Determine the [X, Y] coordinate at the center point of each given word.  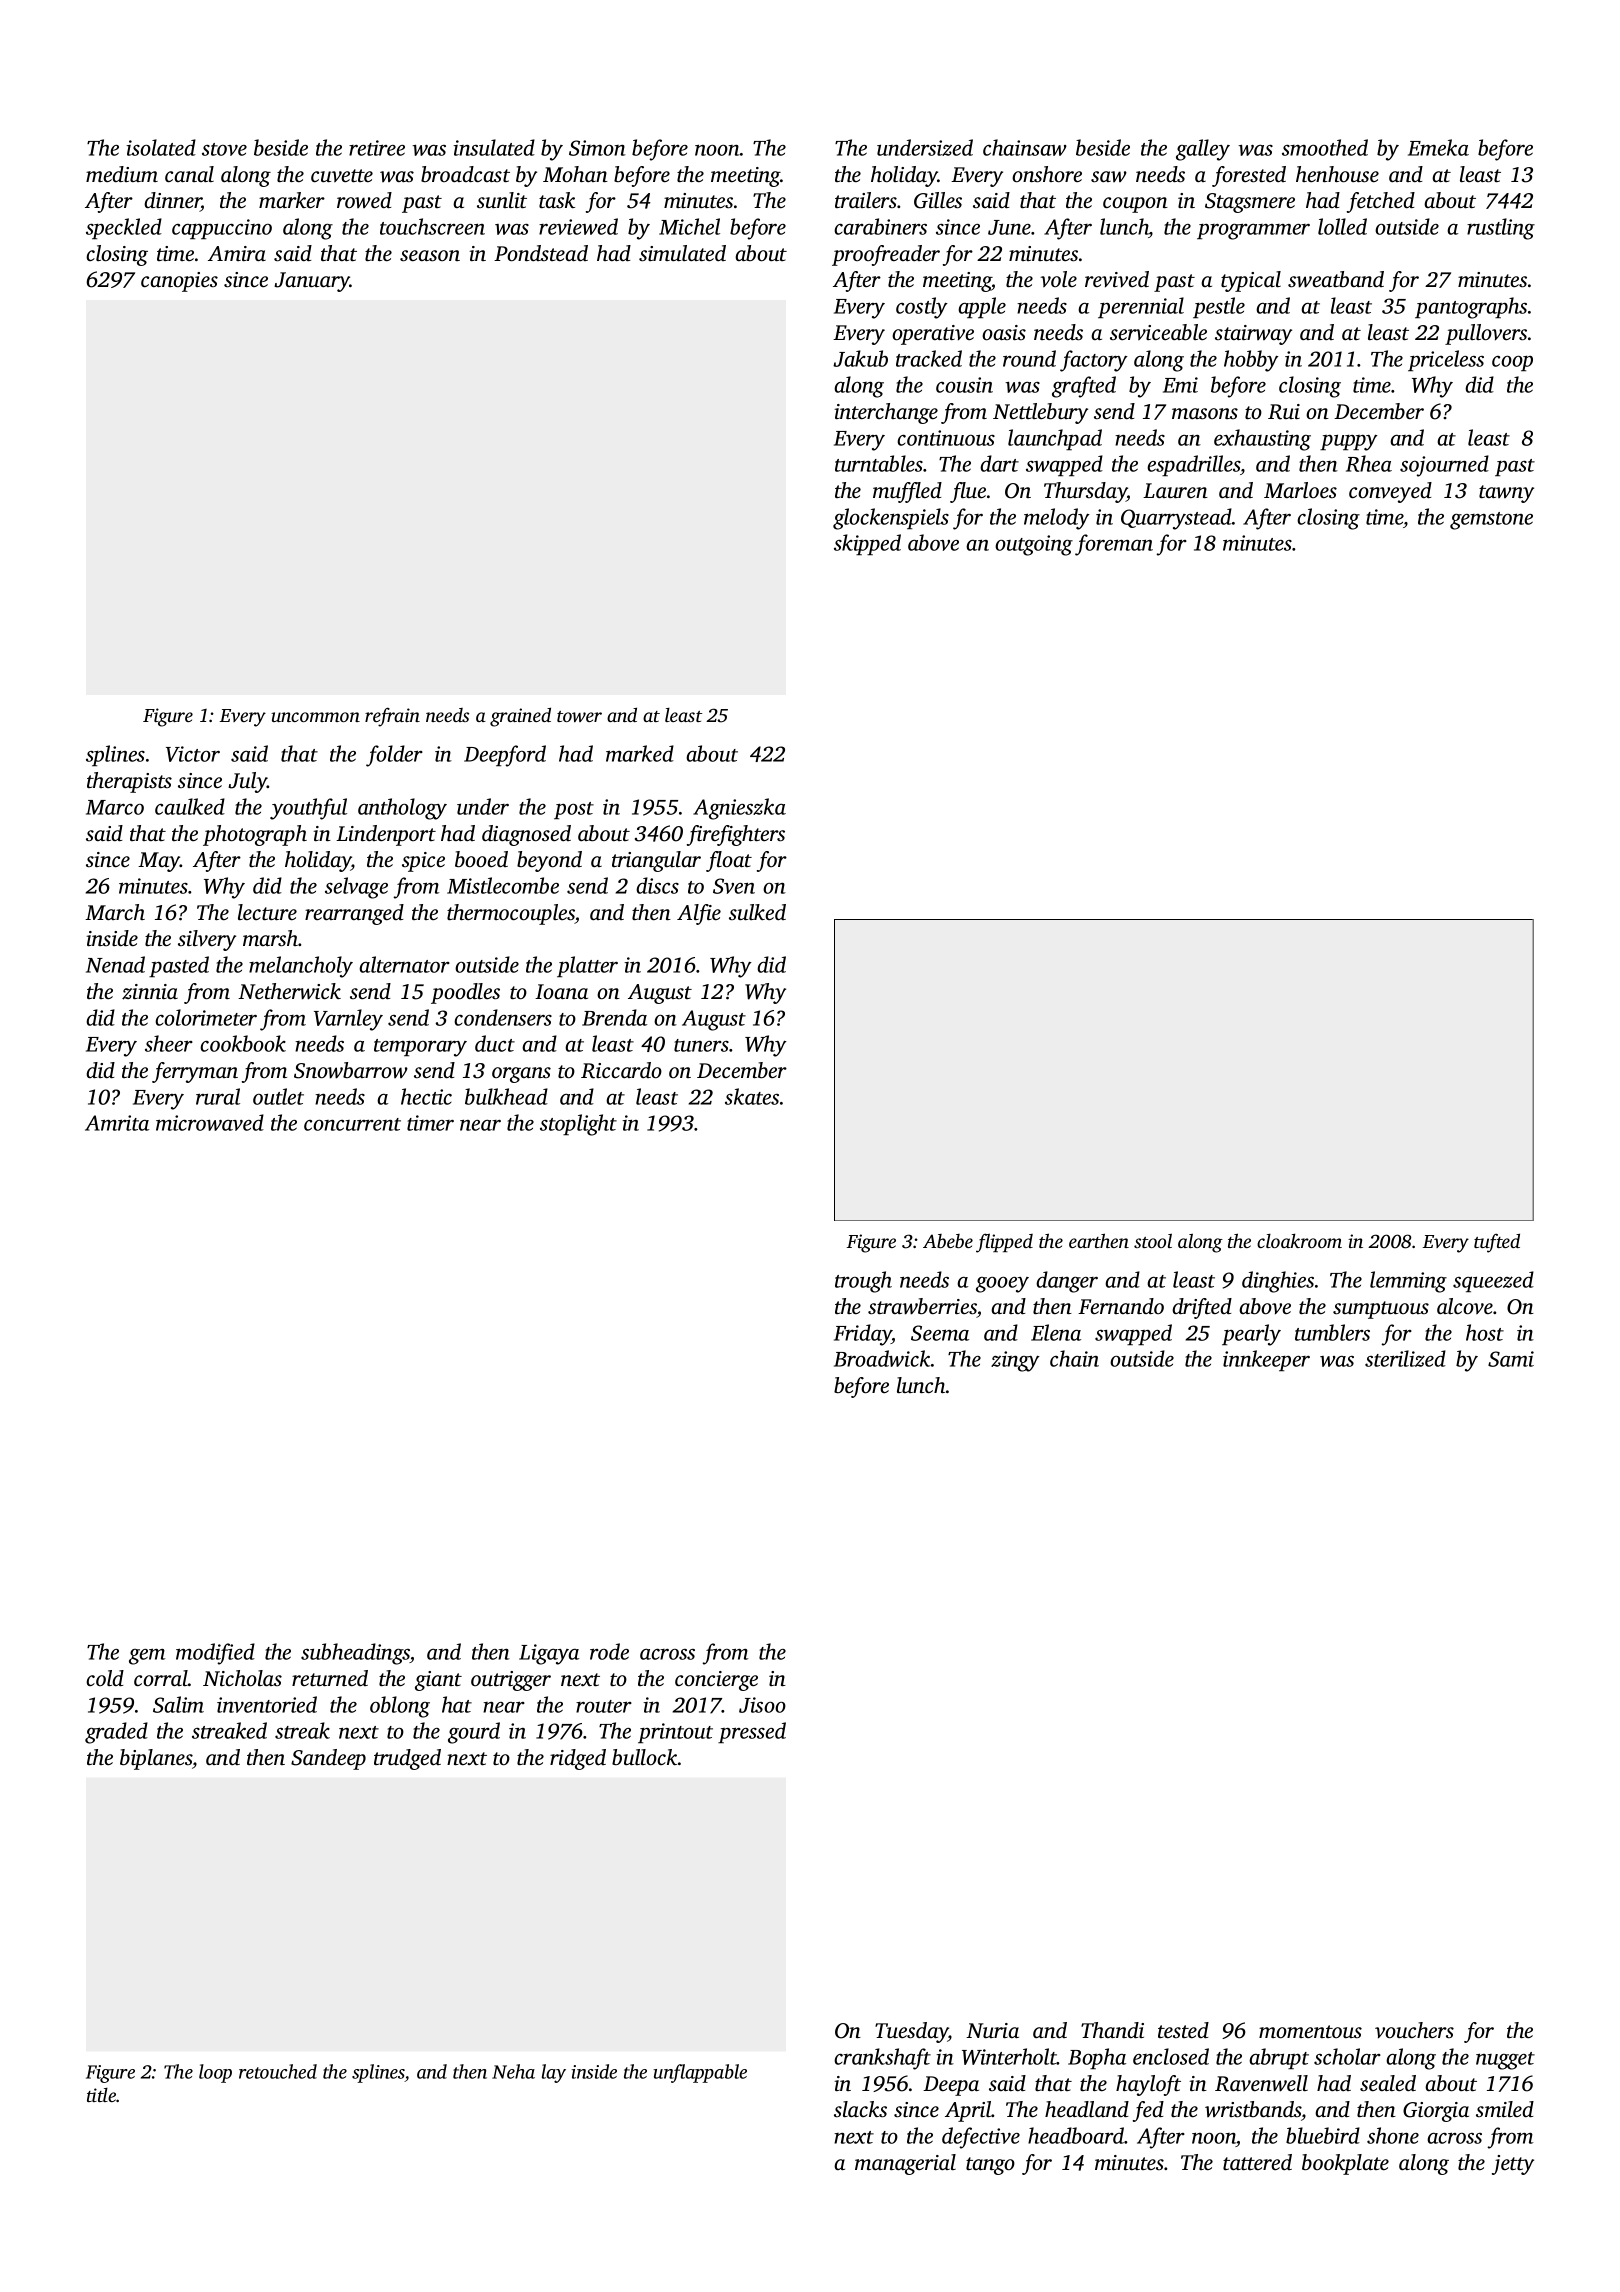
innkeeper [1266, 1360]
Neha [513, 2071]
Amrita [117, 1123]
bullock [644, 1757]
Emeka [1438, 147]
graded [116, 1733]
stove [224, 149]
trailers [866, 200]
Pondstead [541, 253]
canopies [179, 282]
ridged [578, 1759]
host [1485, 1332]
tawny [1506, 494]
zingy [1015, 1361]
